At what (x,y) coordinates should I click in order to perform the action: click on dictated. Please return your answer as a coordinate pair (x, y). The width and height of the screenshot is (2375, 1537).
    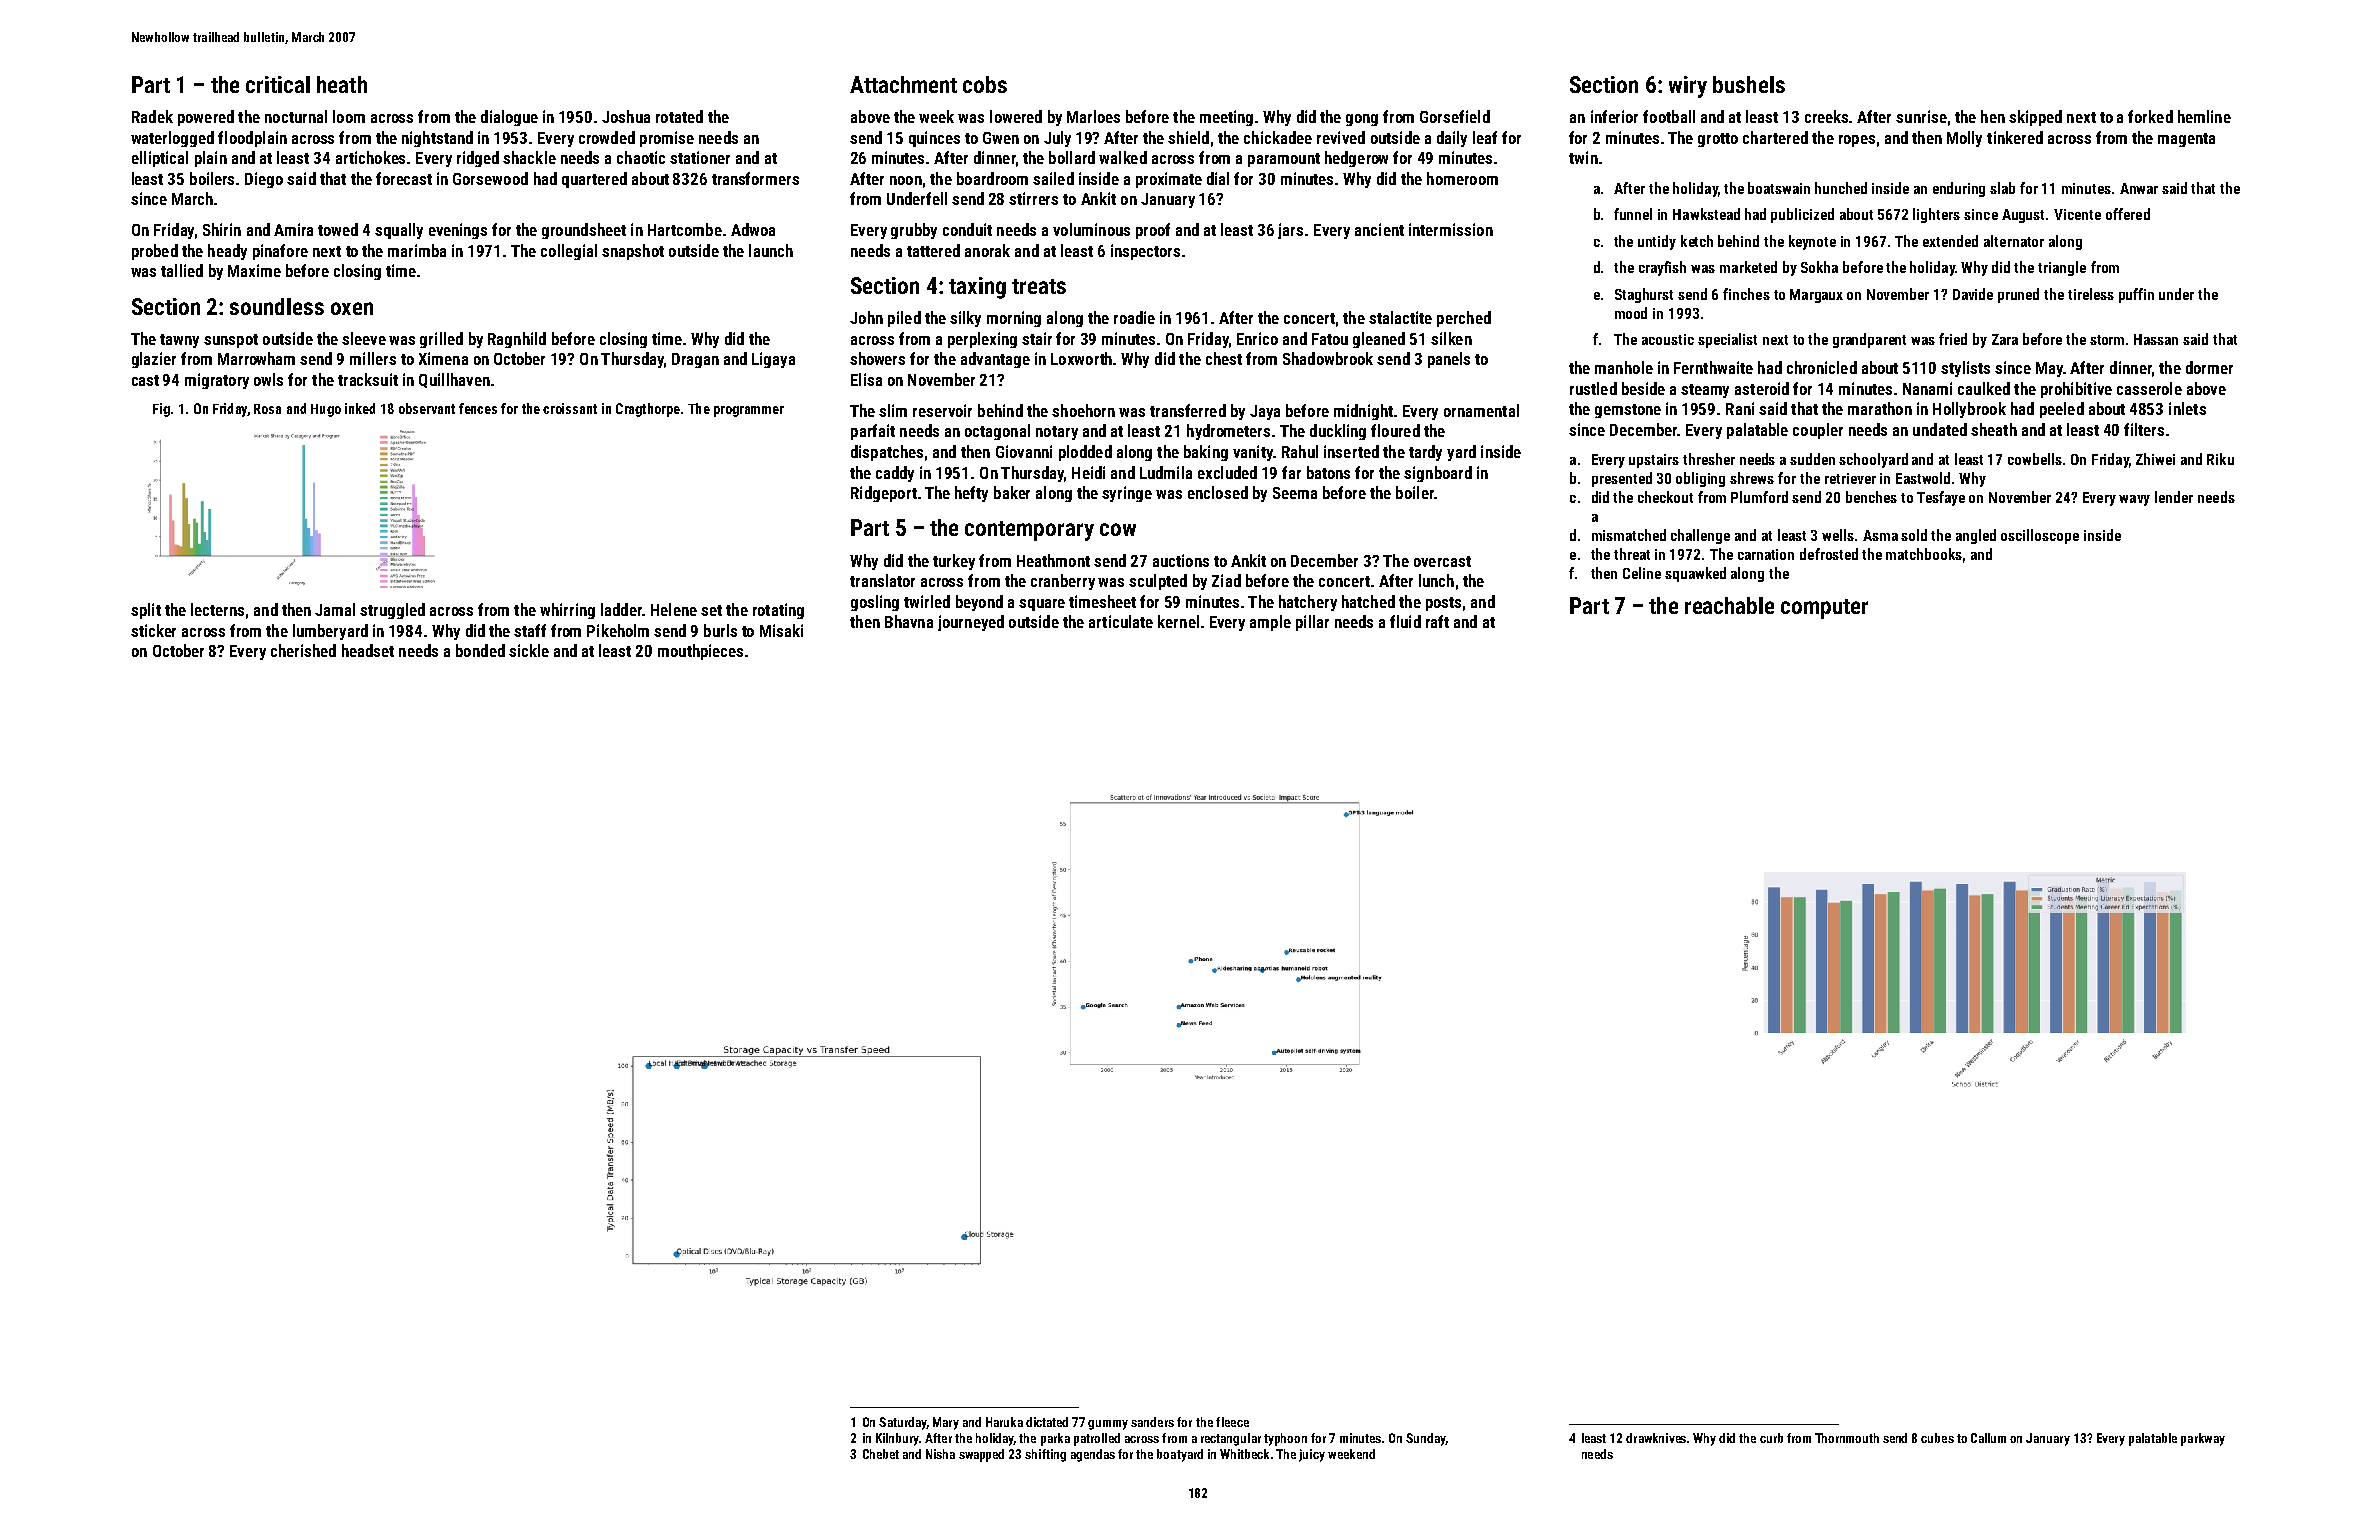
    Looking at the image, I should click on (1047, 1422).
